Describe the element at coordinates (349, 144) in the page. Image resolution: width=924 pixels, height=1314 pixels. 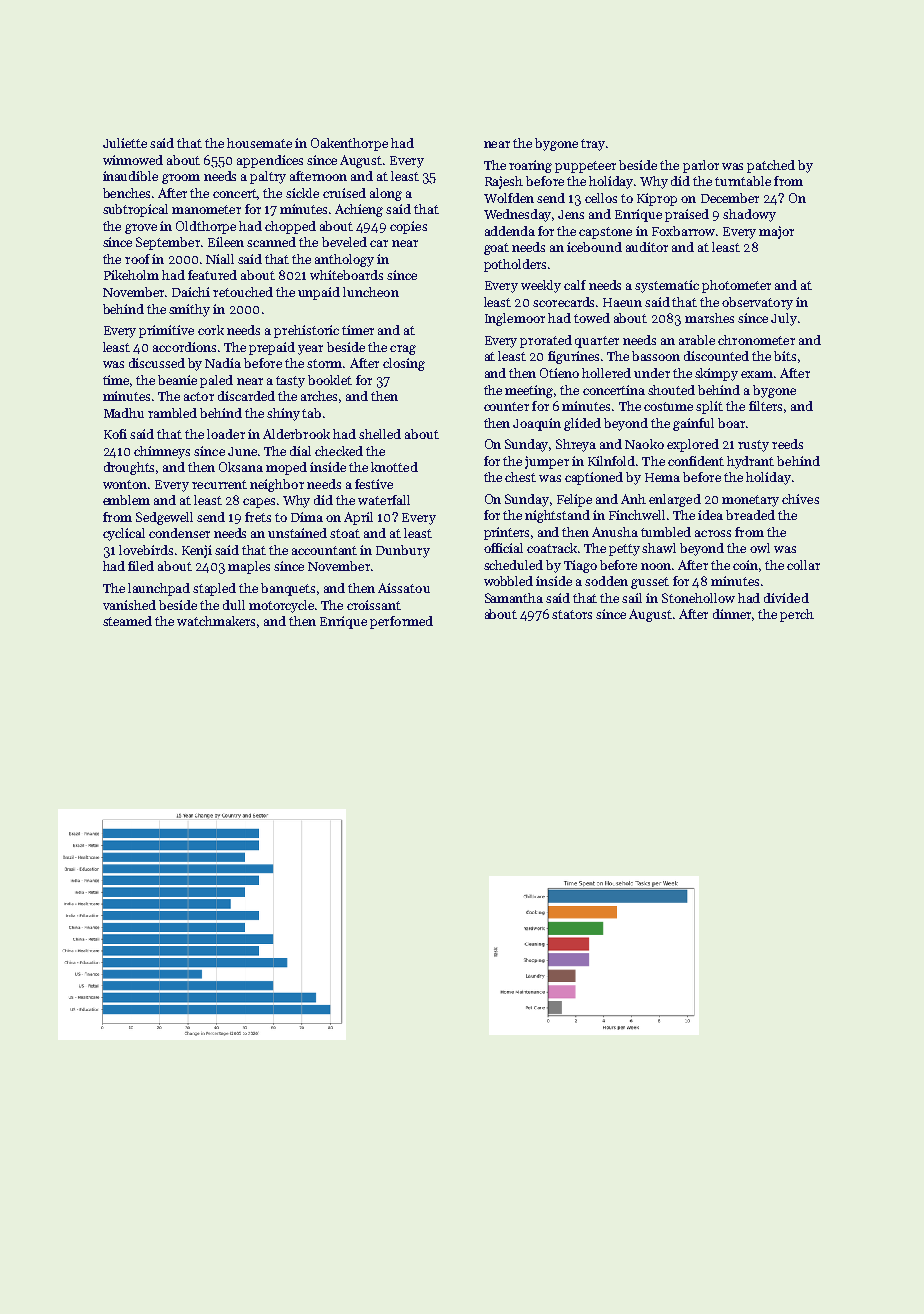
I see `Oakenthorpe` at that location.
